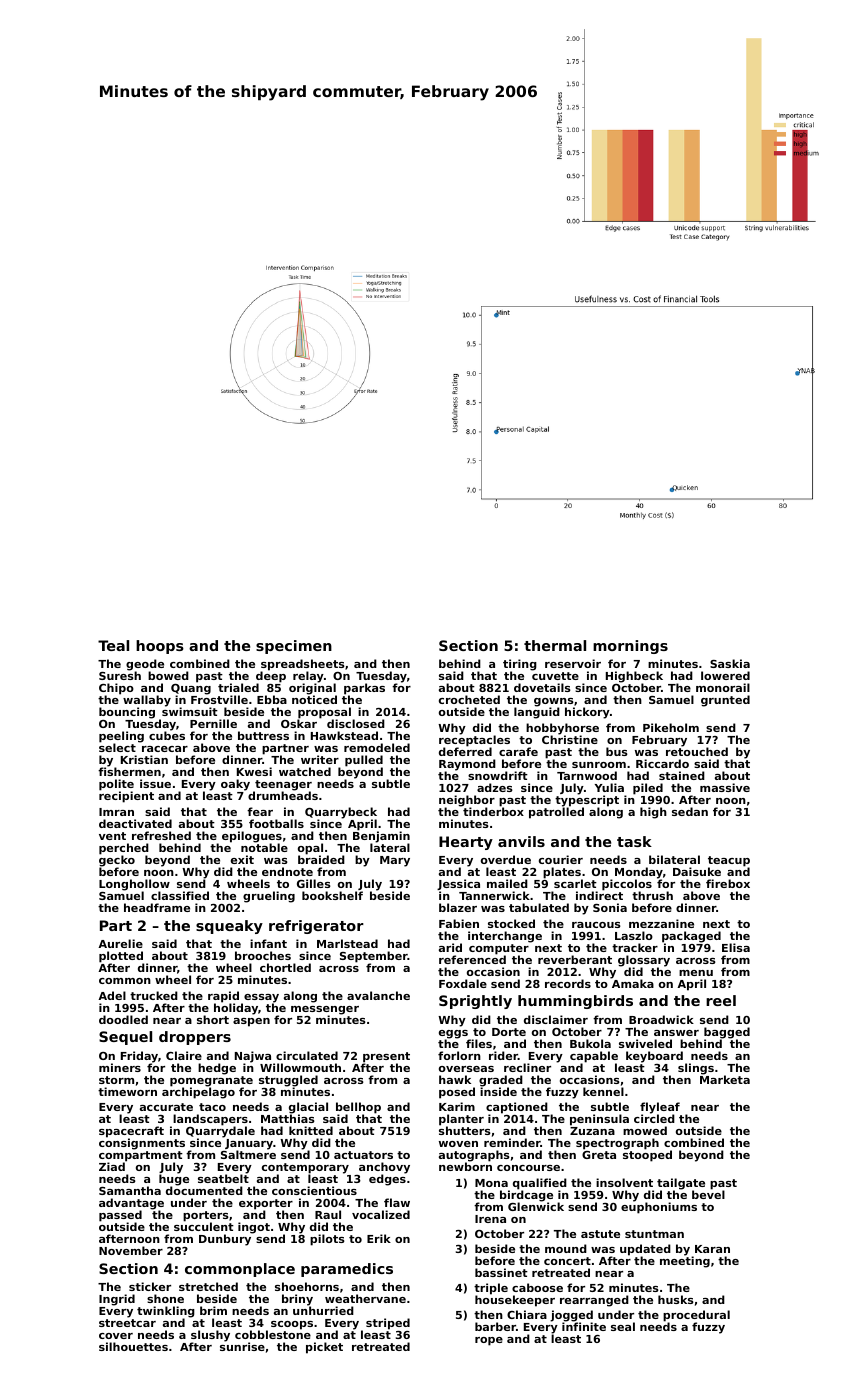 The image size is (849, 1400). Describe the element at coordinates (490, 1219) in the screenshot. I see `Irena` at that location.
